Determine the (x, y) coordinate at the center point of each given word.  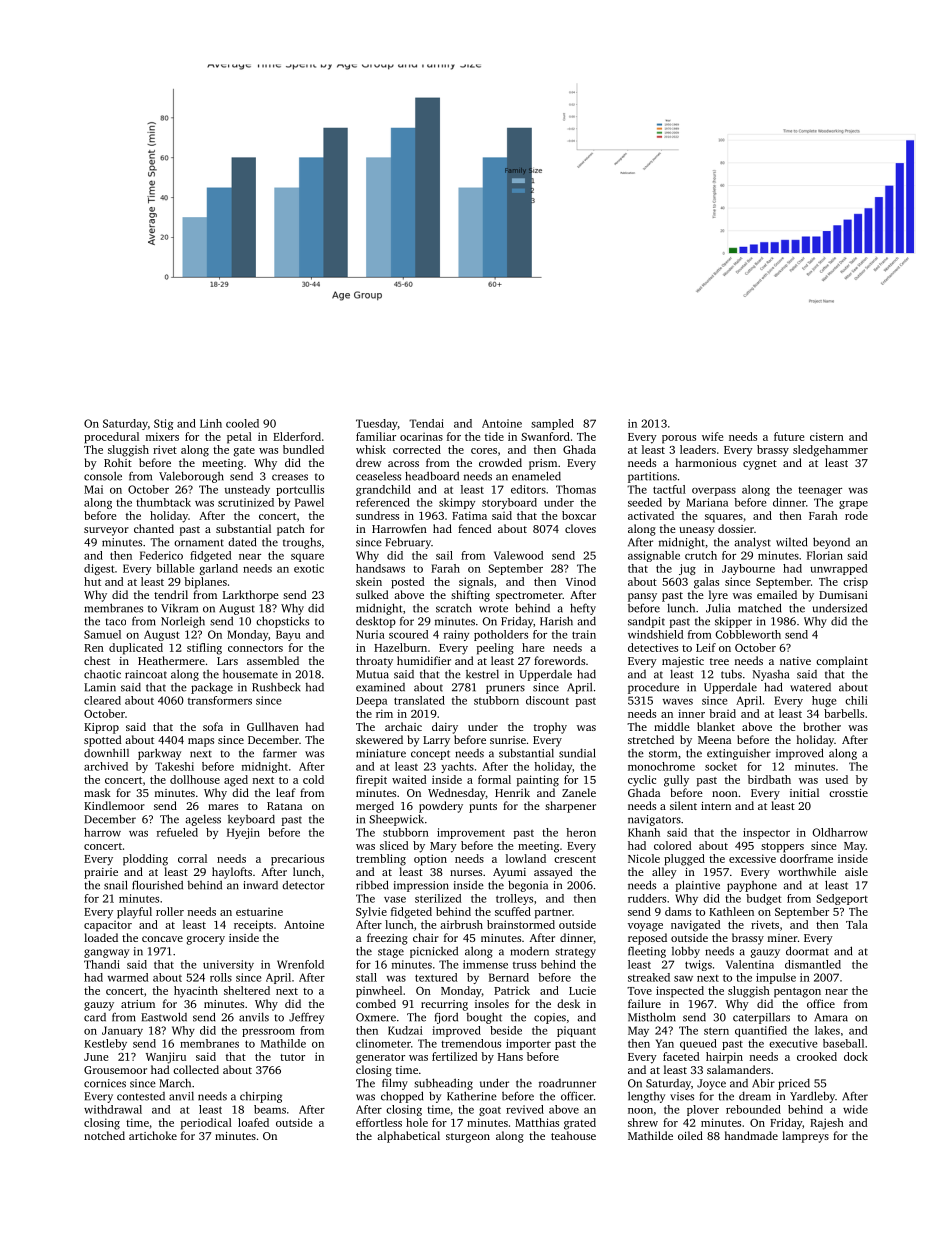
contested (141, 1096)
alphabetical (408, 1137)
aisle (856, 871)
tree (719, 661)
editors (528, 489)
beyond (831, 543)
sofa (213, 726)
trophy (550, 728)
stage (391, 953)
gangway (106, 953)
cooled (242, 423)
